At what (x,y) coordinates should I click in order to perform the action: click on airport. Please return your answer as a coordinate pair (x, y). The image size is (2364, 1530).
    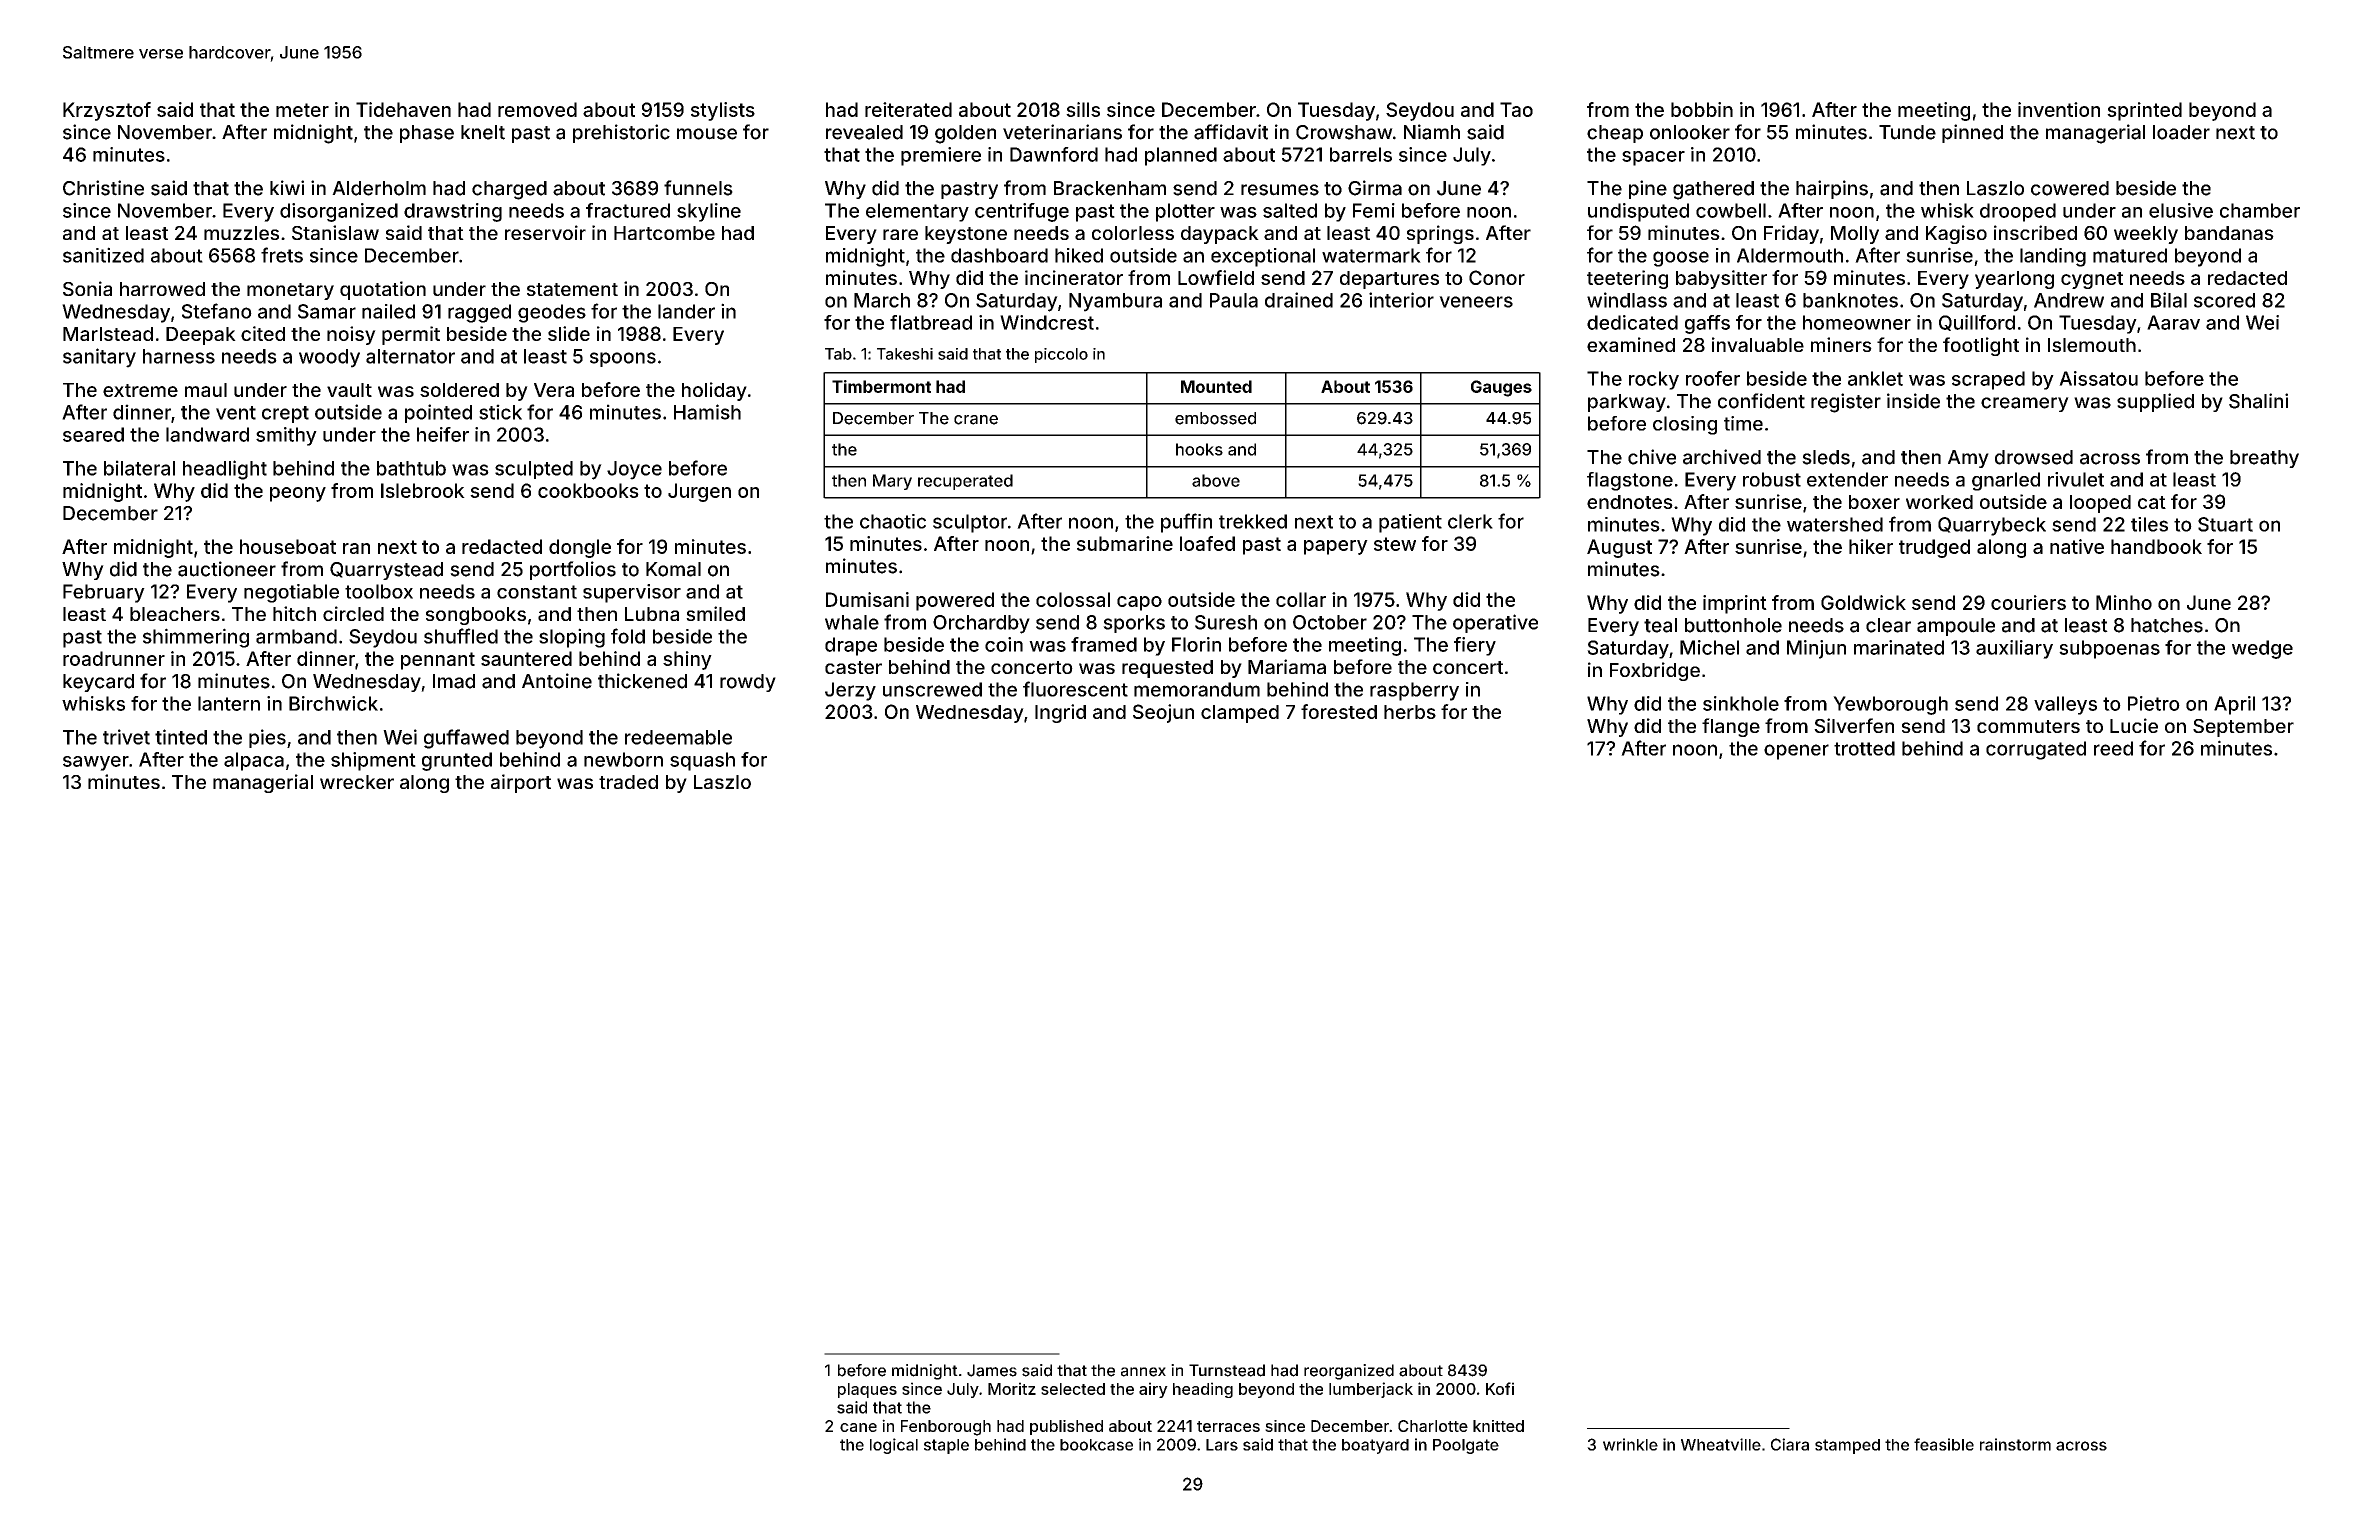
    Looking at the image, I should click on (521, 783).
